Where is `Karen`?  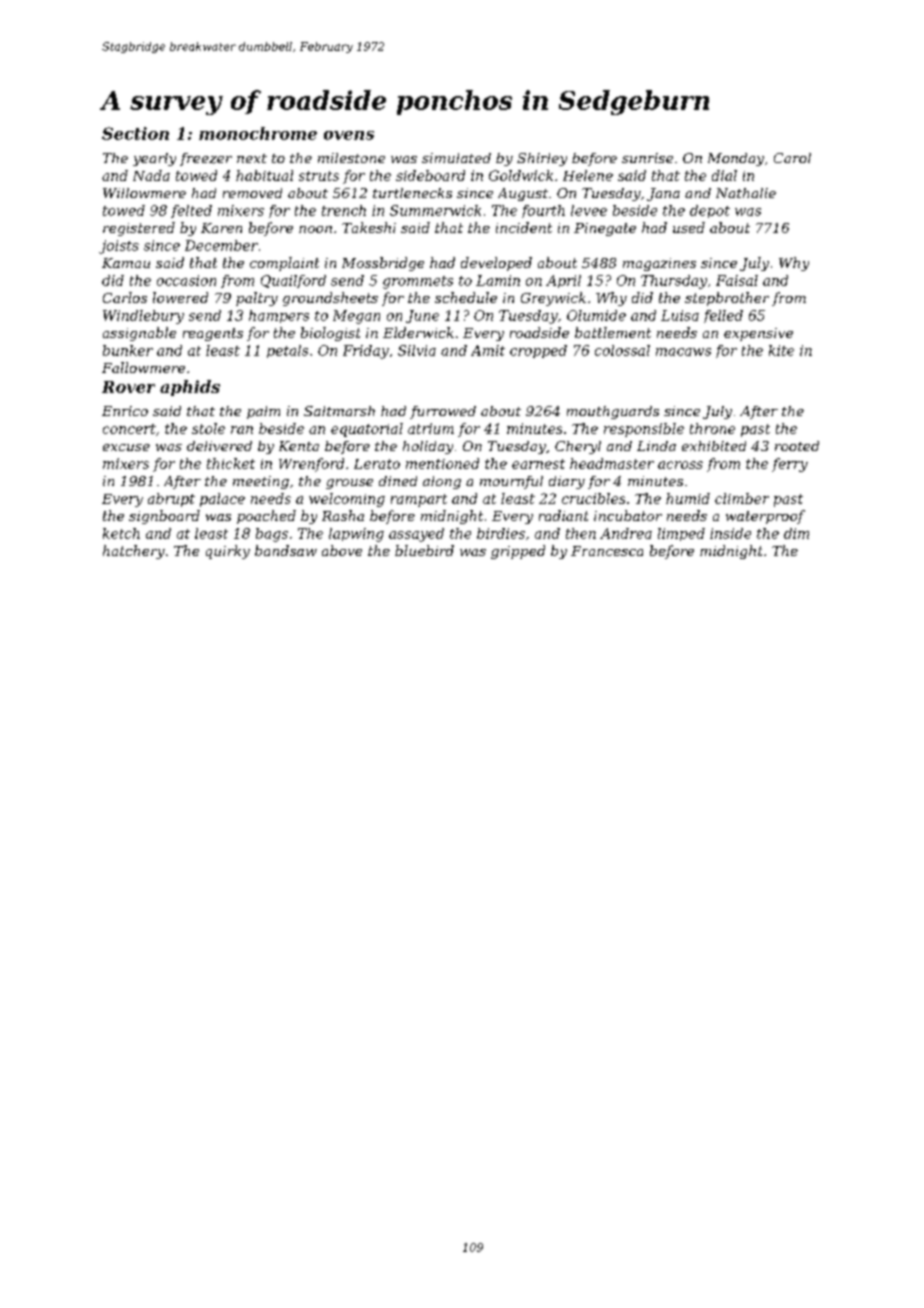 Karen is located at coordinates (221, 228).
